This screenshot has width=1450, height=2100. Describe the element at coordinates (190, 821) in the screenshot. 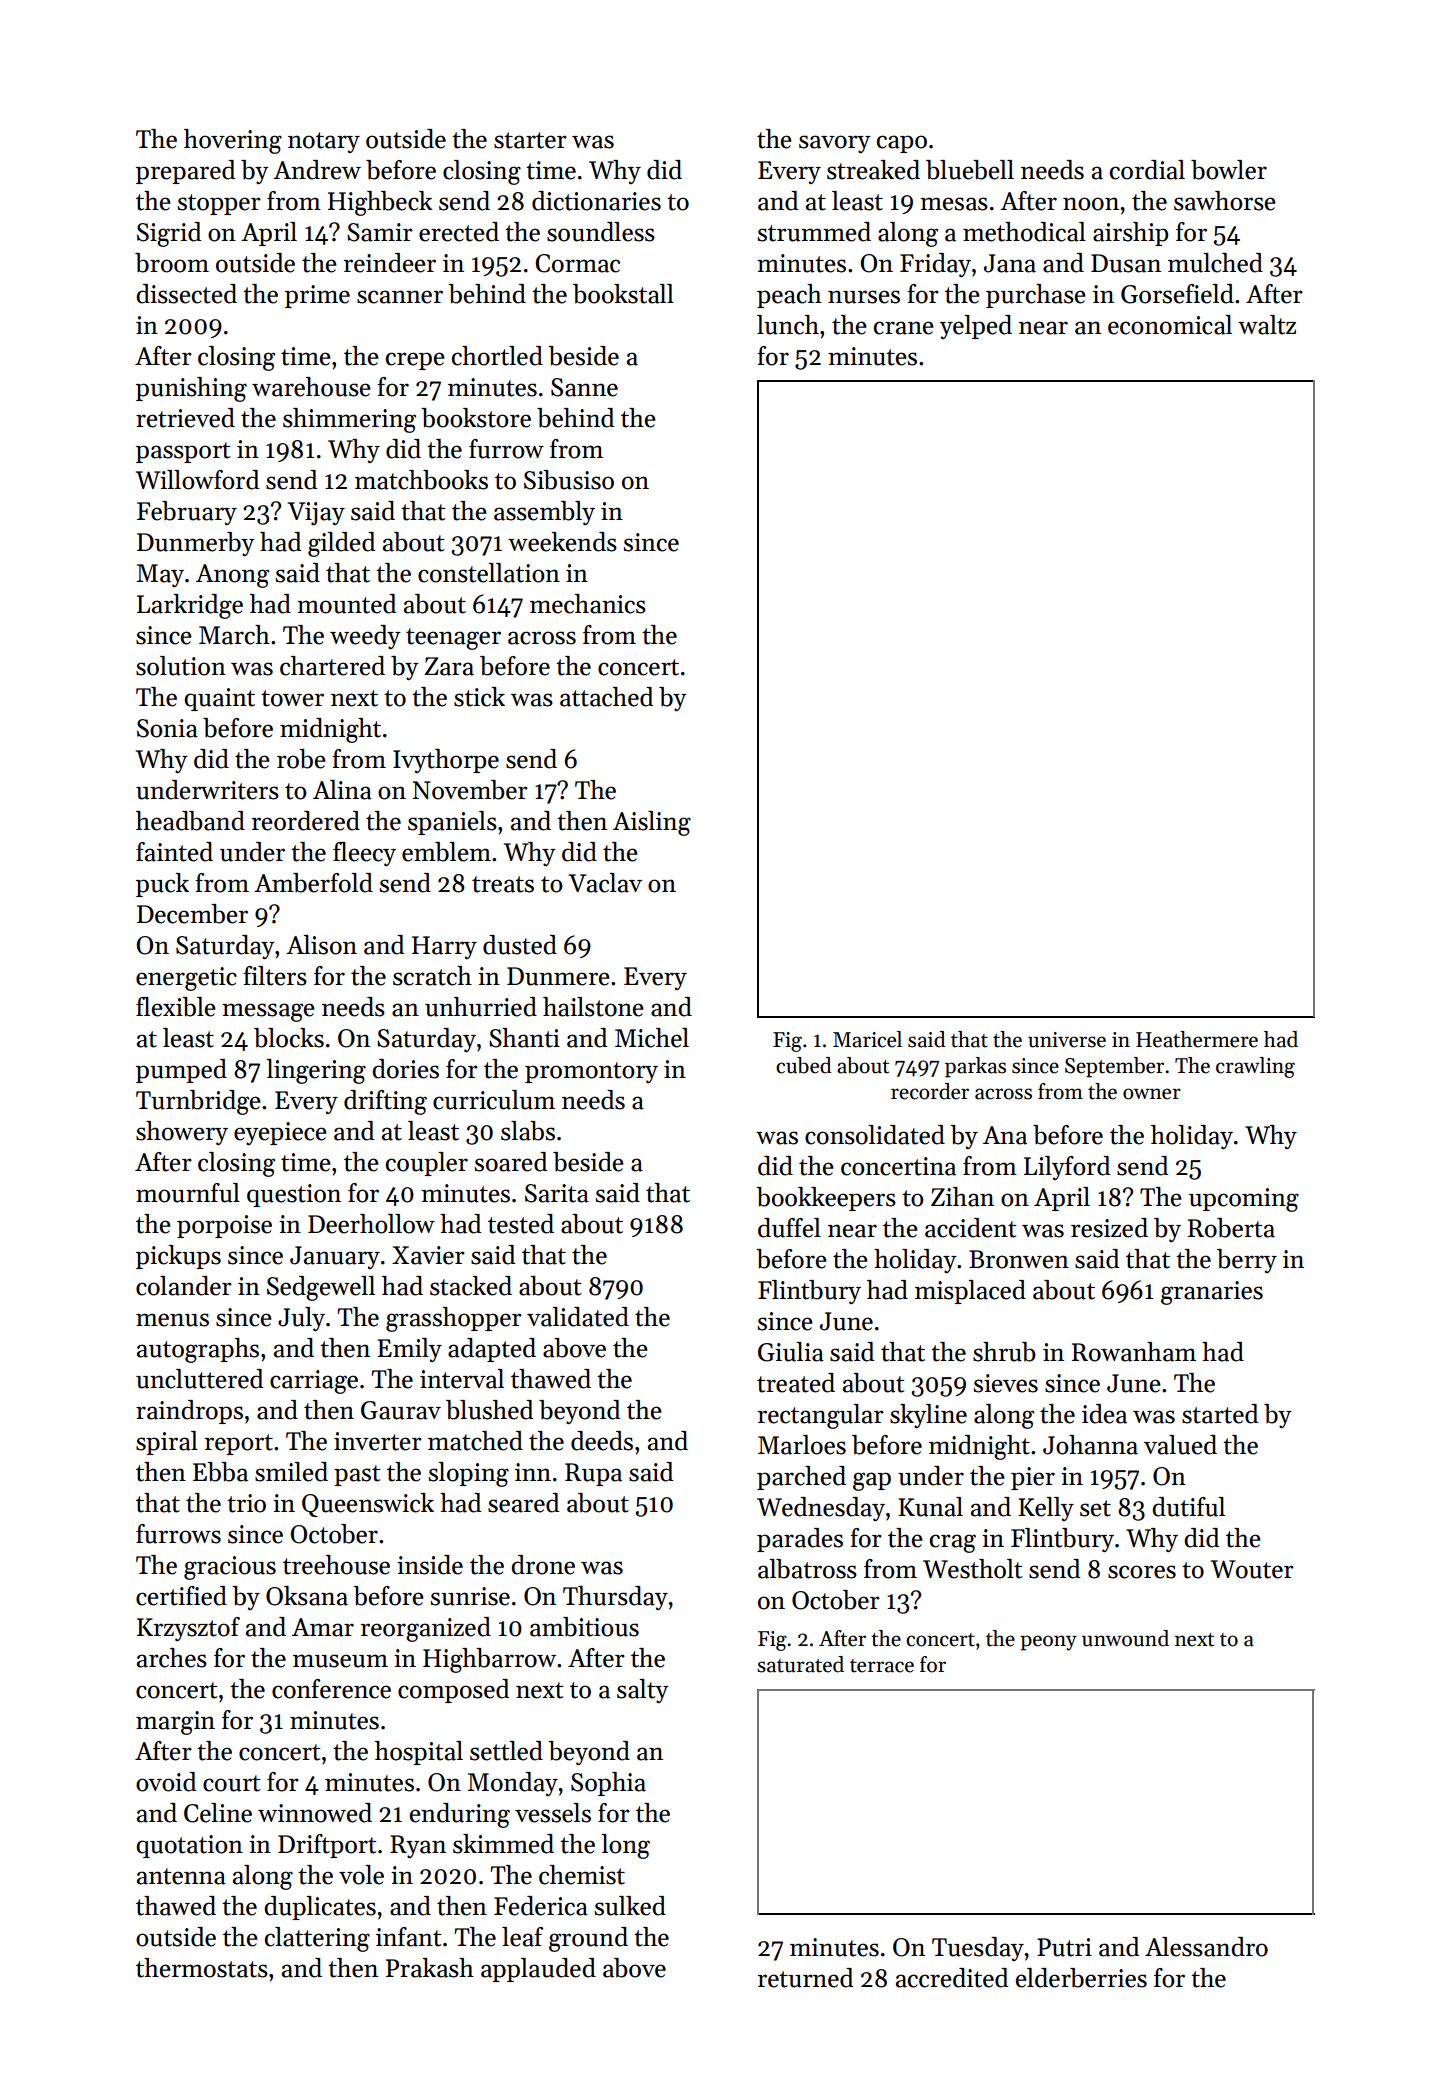

I see `headband` at that location.
